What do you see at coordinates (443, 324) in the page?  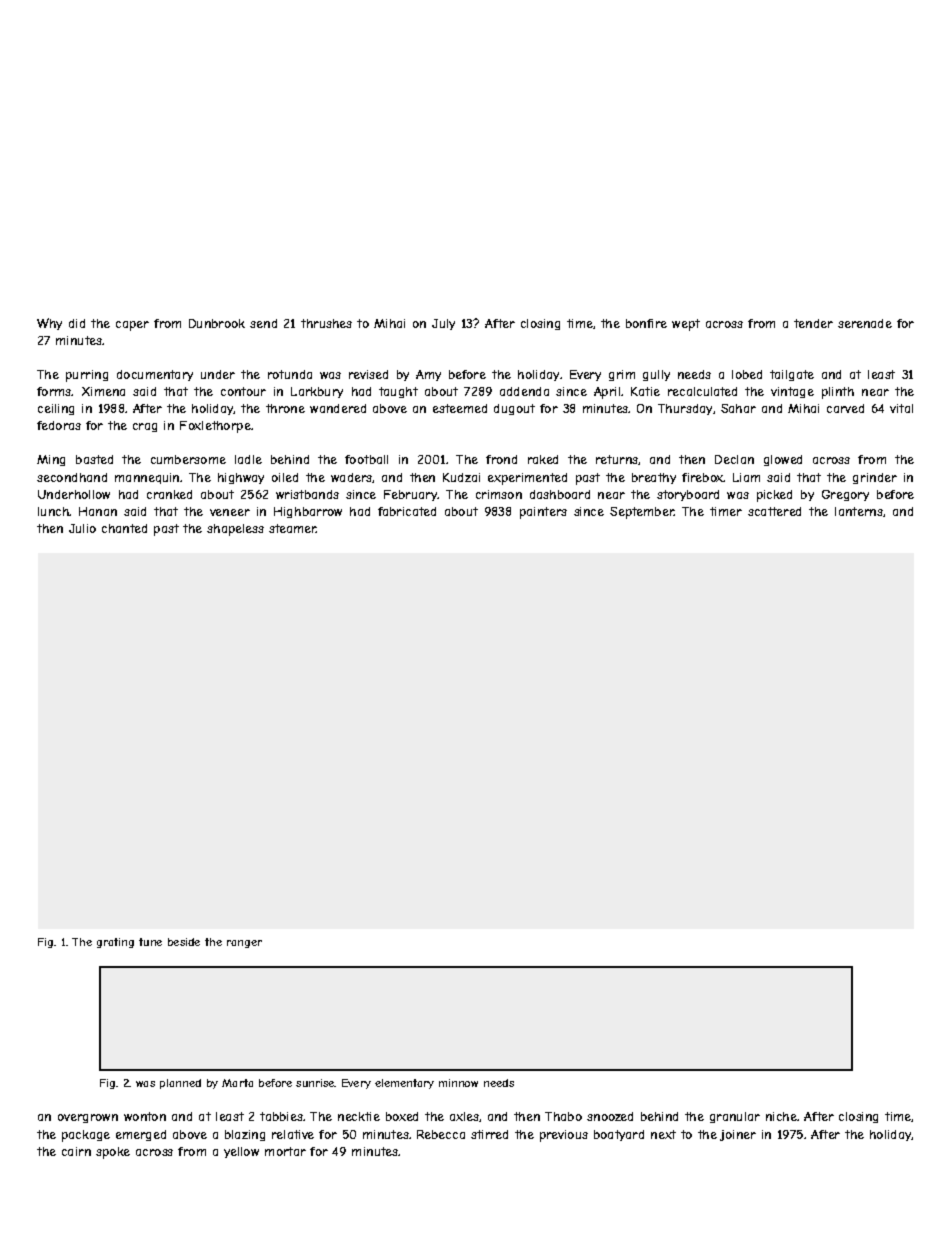 I see `July` at bounding box center [443, 324].
